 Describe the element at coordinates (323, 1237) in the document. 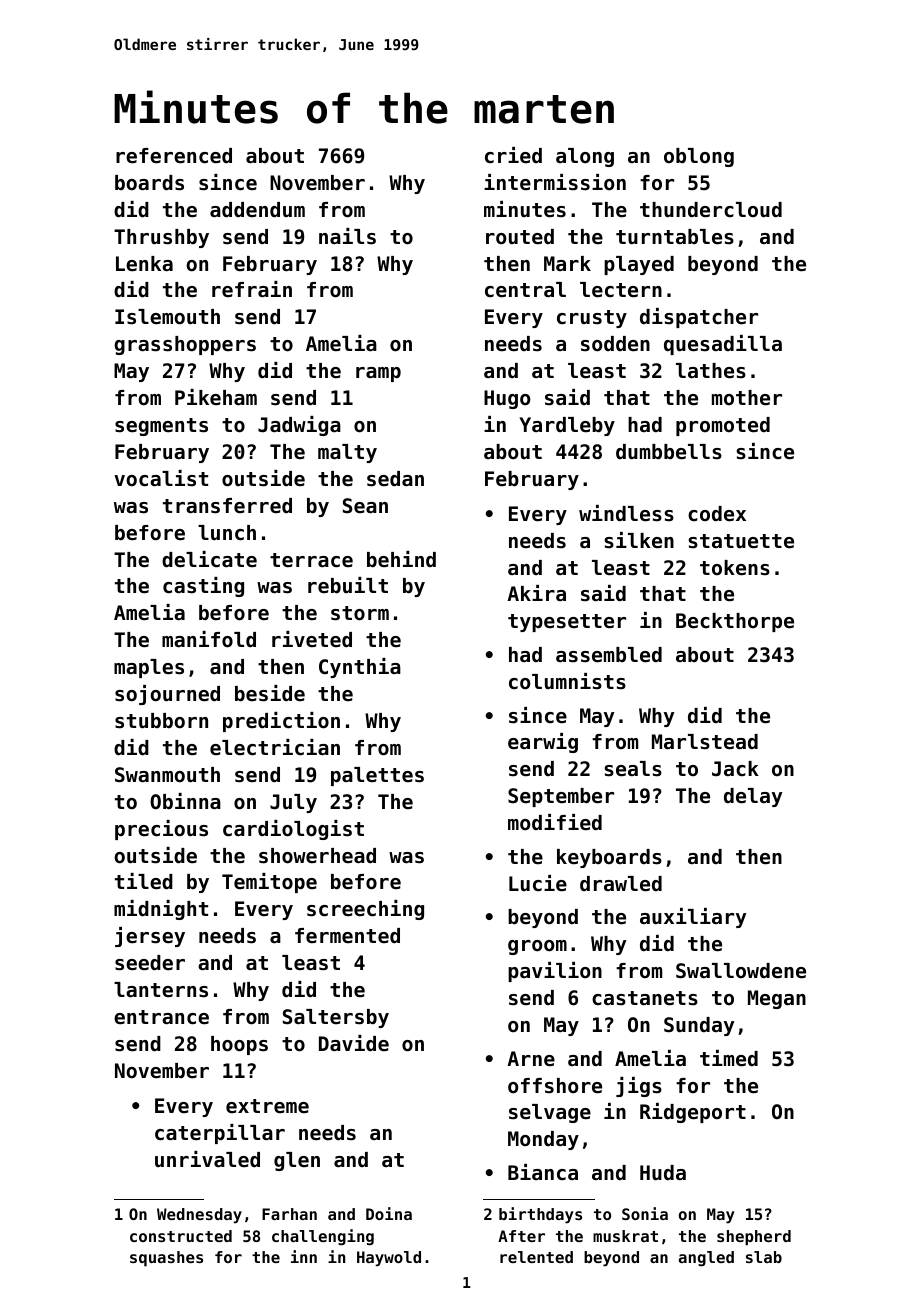

I see `challenging` at that location.
